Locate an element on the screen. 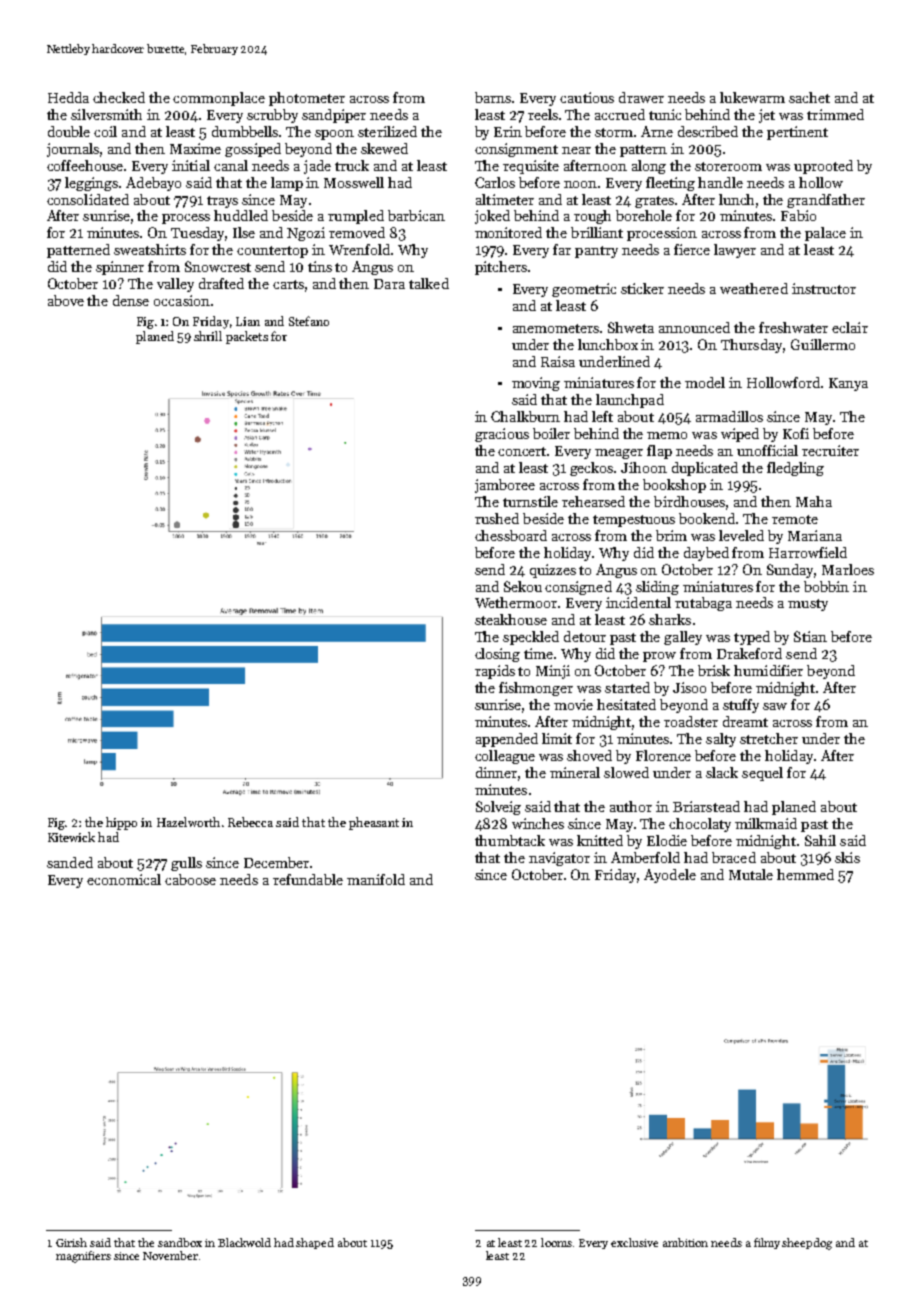 This screenshot has height=1308, width=924. sanded is located at coordinates (70, 862).
